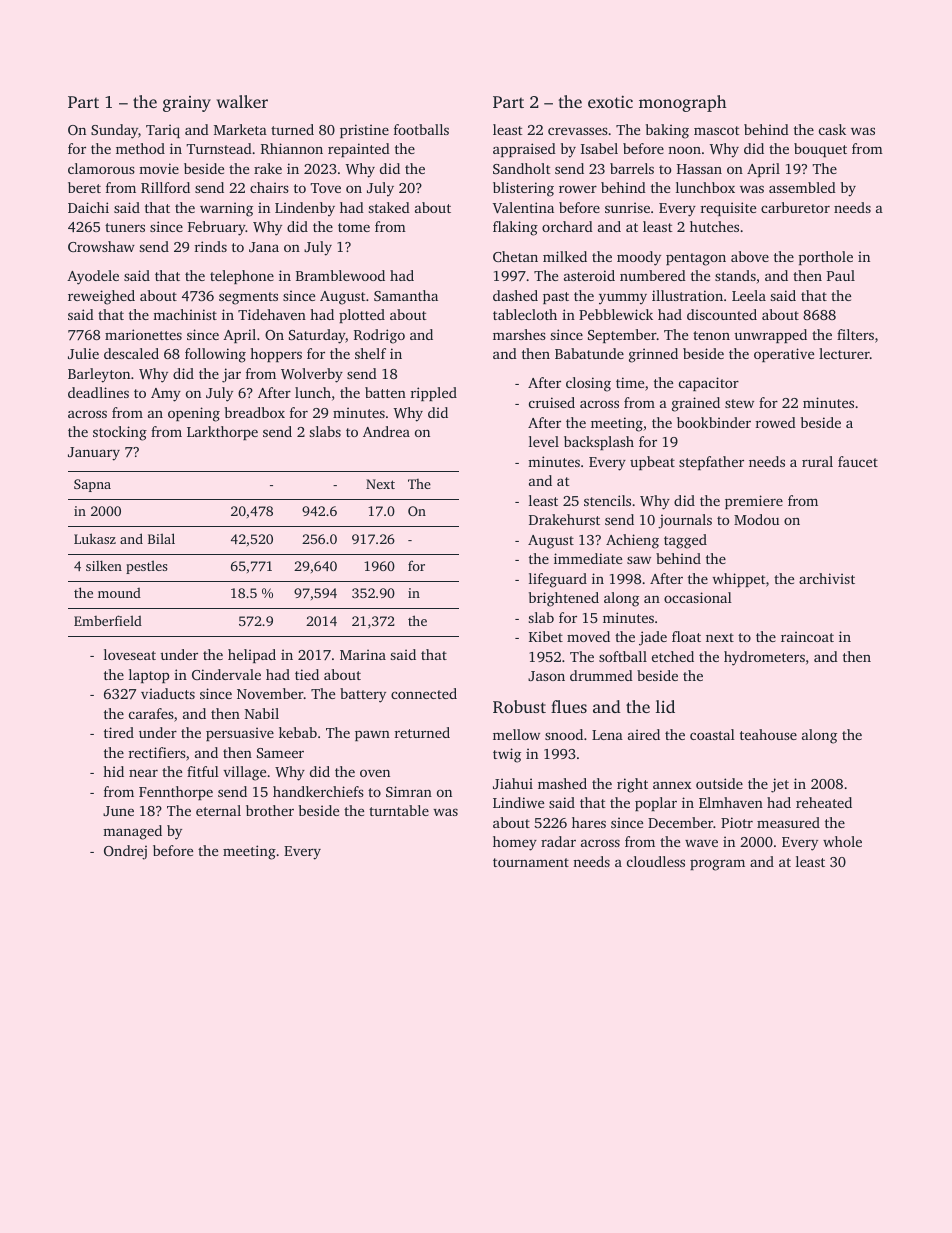  I want to click on stepfather, so click(711, 463).
